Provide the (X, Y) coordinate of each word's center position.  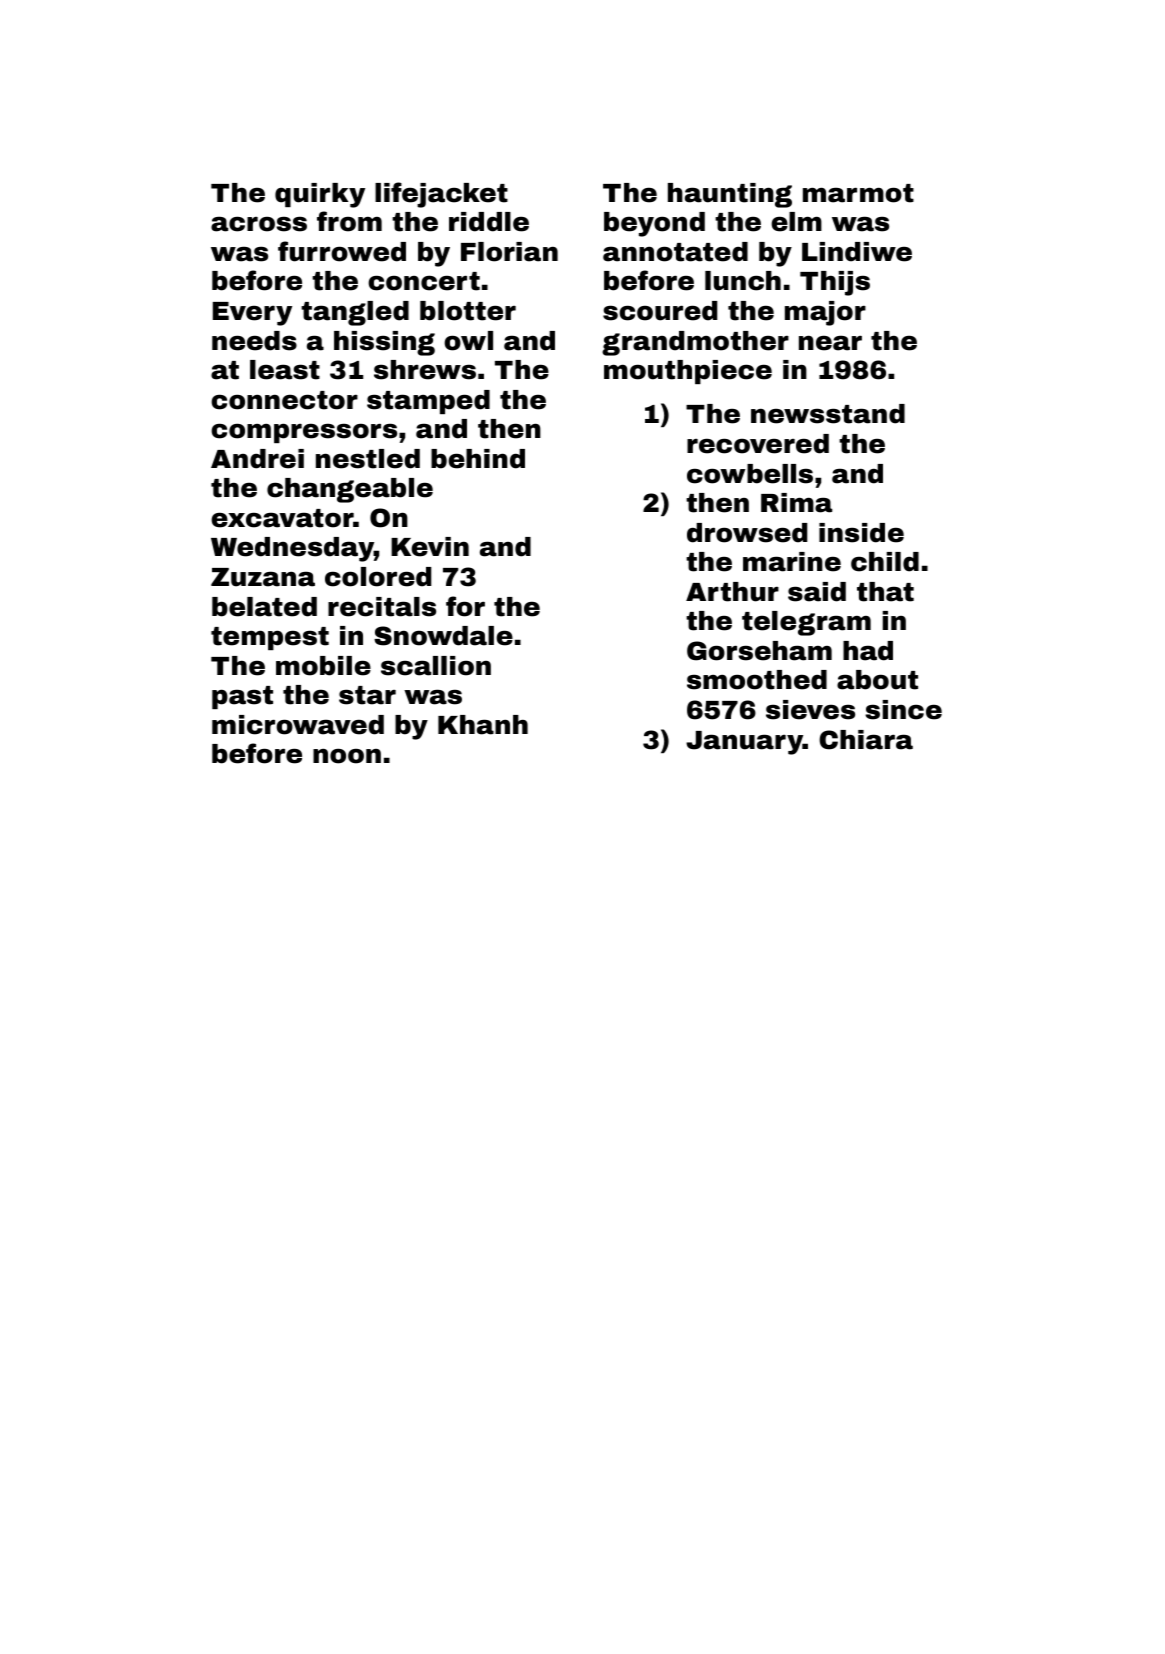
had (868, 651)
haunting (730, 195)
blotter (468, 311)
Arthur (732, 592)
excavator (282, 518)
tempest (270, 638)
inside (861, 533)
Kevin (430, 547)
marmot (858, 193)
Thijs (835, 283)
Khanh (483, 725)
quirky (320, 195)
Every (252, 314)
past (242, 697)
